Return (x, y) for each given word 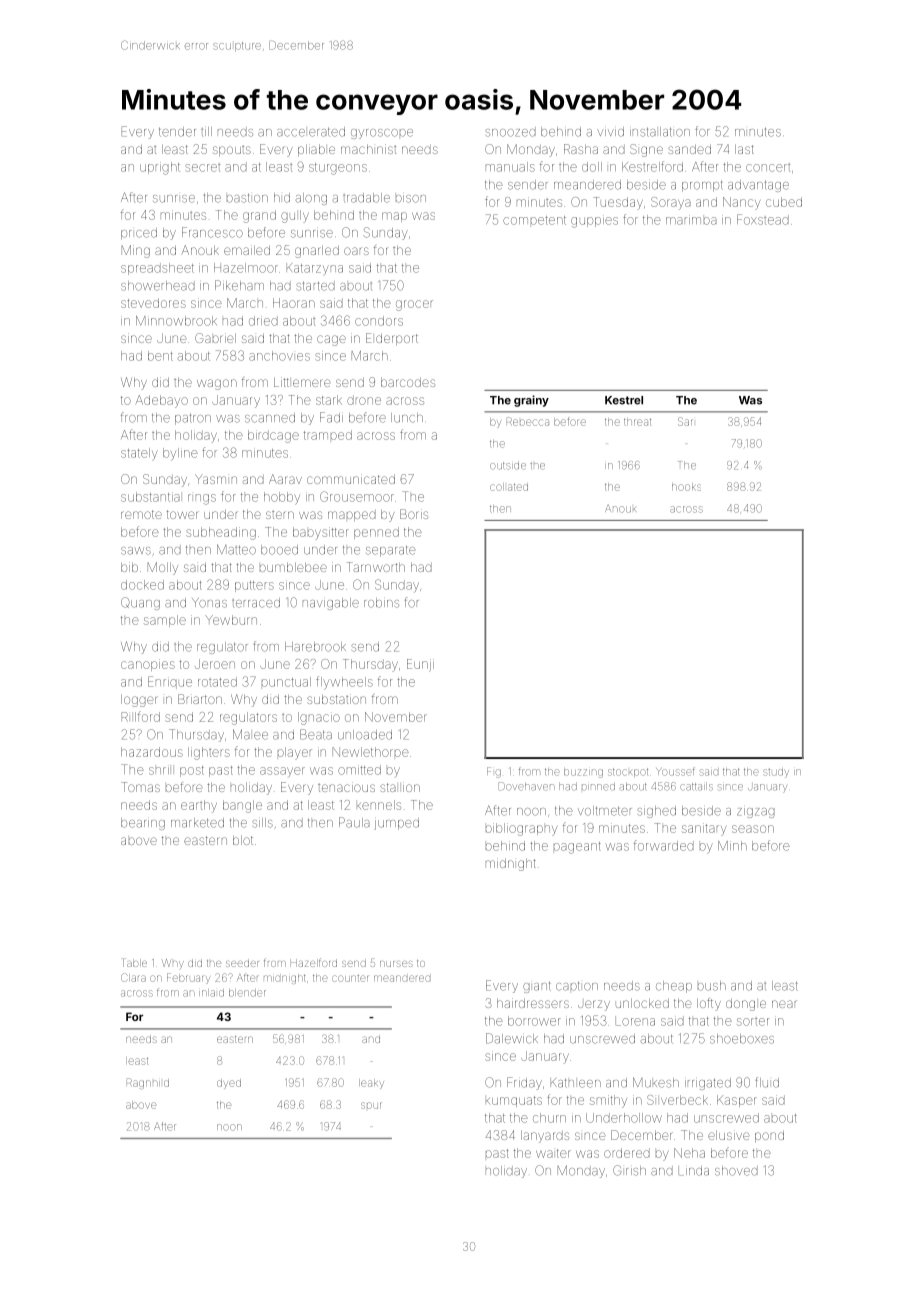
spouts (232, 151)
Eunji (420, 665)
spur (371, 1105)
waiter (553, 1153)
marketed (197, 823)
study (776, 773)
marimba (691, 220)
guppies (594, 222)
